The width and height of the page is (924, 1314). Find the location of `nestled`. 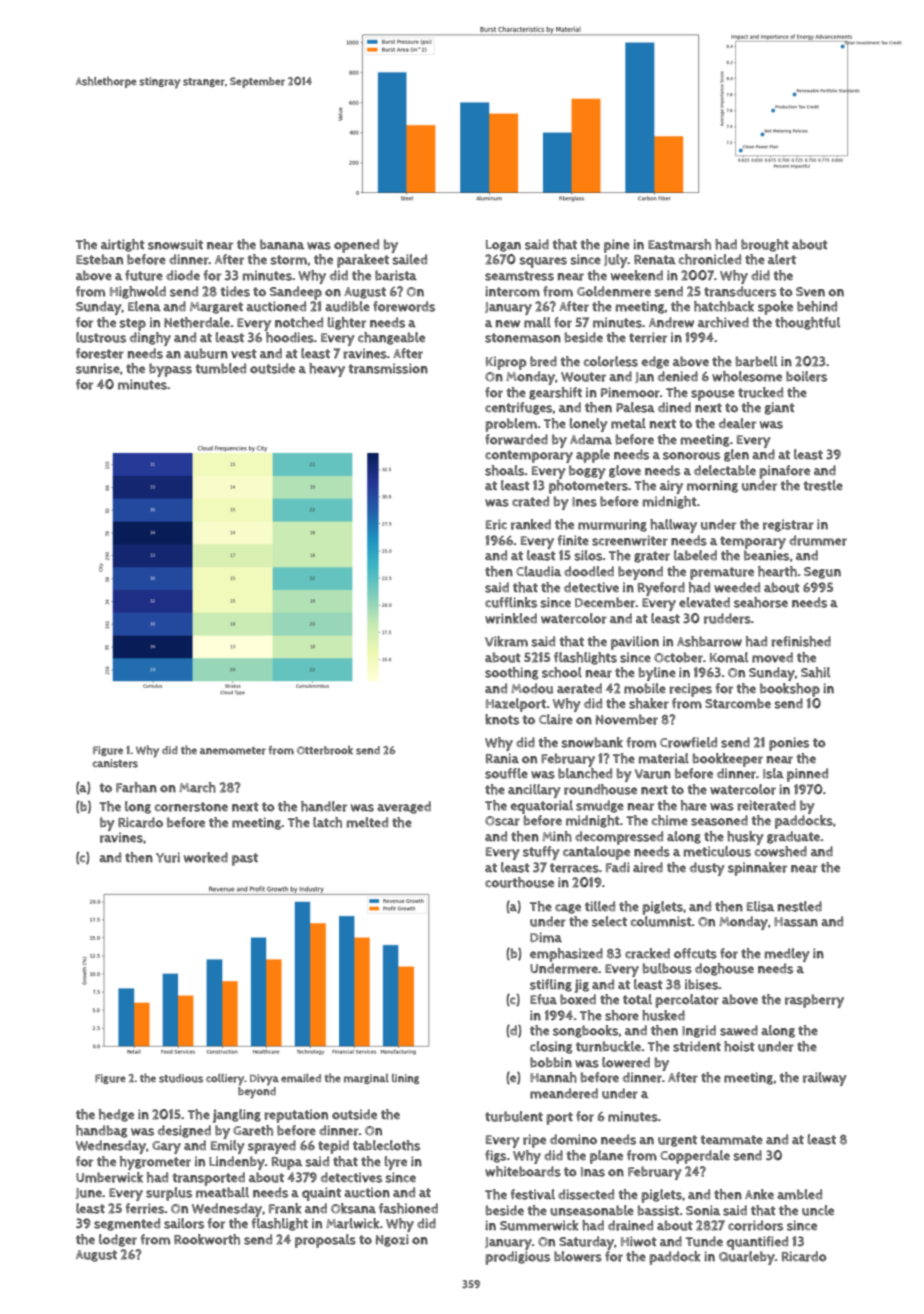

nestled is located at coordinates (800, 906).
